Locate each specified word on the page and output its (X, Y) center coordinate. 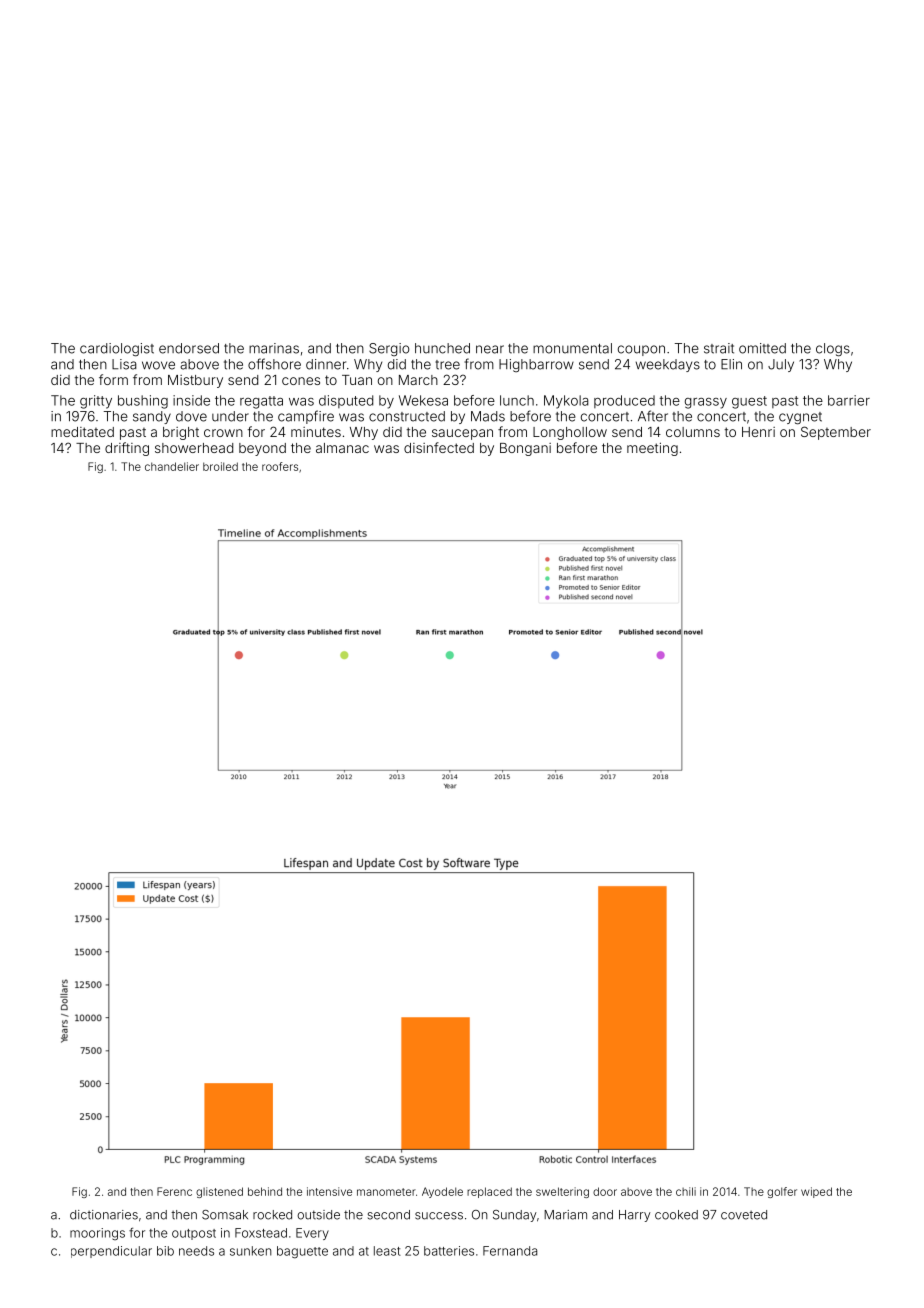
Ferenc (174, 1191)
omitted (762, 348)
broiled (220, 466)
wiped (816, 1192)
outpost (194, 1234)
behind (265, 1191)
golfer (782, 1192)
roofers (280, 466)
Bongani (525, 449)
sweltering (562, 1192)
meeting (652, 449)
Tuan (357, 380)
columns (693, 432)
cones (301, 381)
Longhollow (570, 433)
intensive (329, 1191)
